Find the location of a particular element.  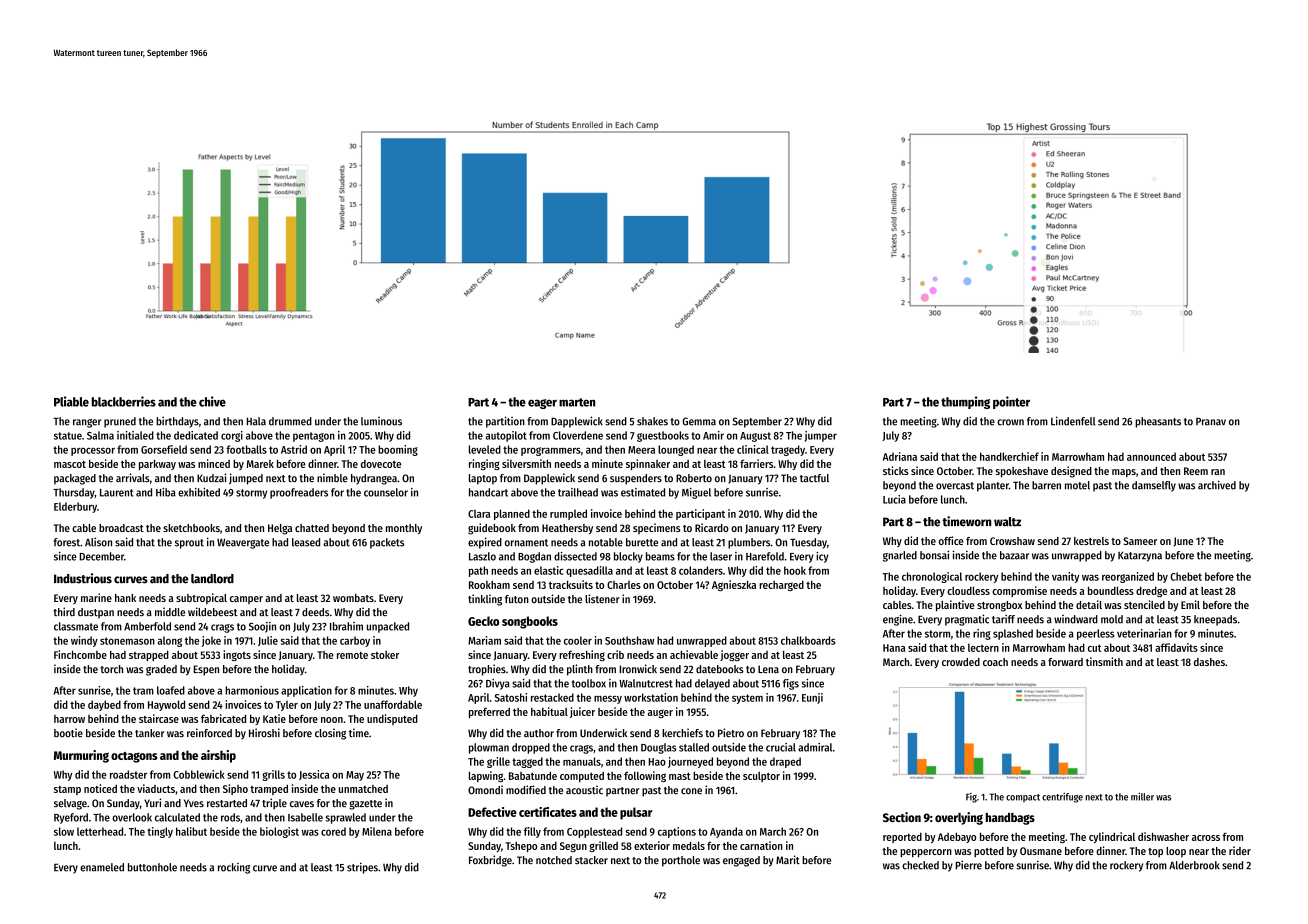

luminous is located at coordinates (381, 421).
